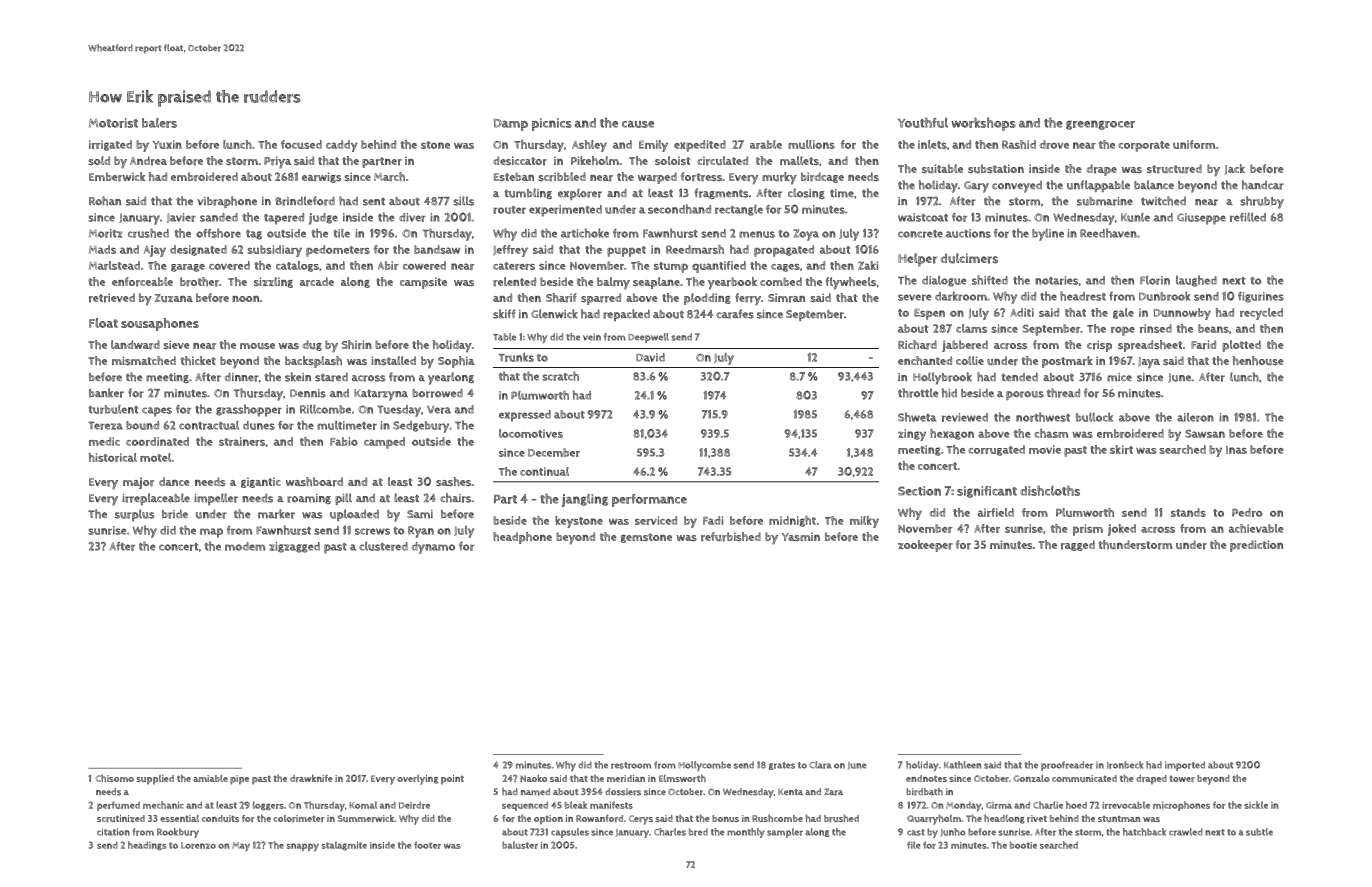  Describe the element at coordinates (1149, 363) in the screenshot. I see `Jaya` at that location.
